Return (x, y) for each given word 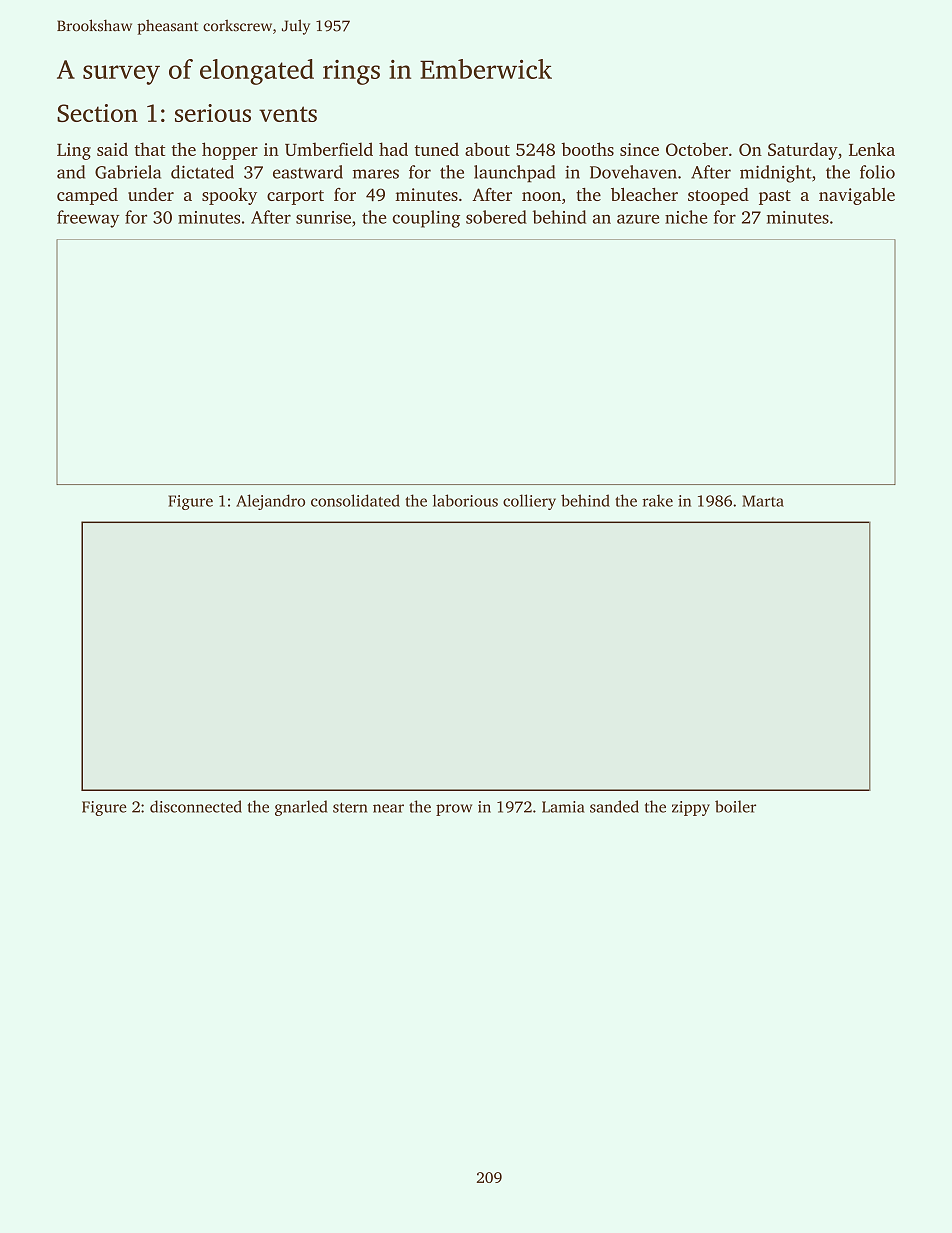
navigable (857, 196)
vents (288, 114)
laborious (465, 500)
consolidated (355, 500)
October (697, 149)
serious (213, 113)
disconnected (196, 806)
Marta (763, 501)
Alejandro (270, 502)
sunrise (323, 217)
